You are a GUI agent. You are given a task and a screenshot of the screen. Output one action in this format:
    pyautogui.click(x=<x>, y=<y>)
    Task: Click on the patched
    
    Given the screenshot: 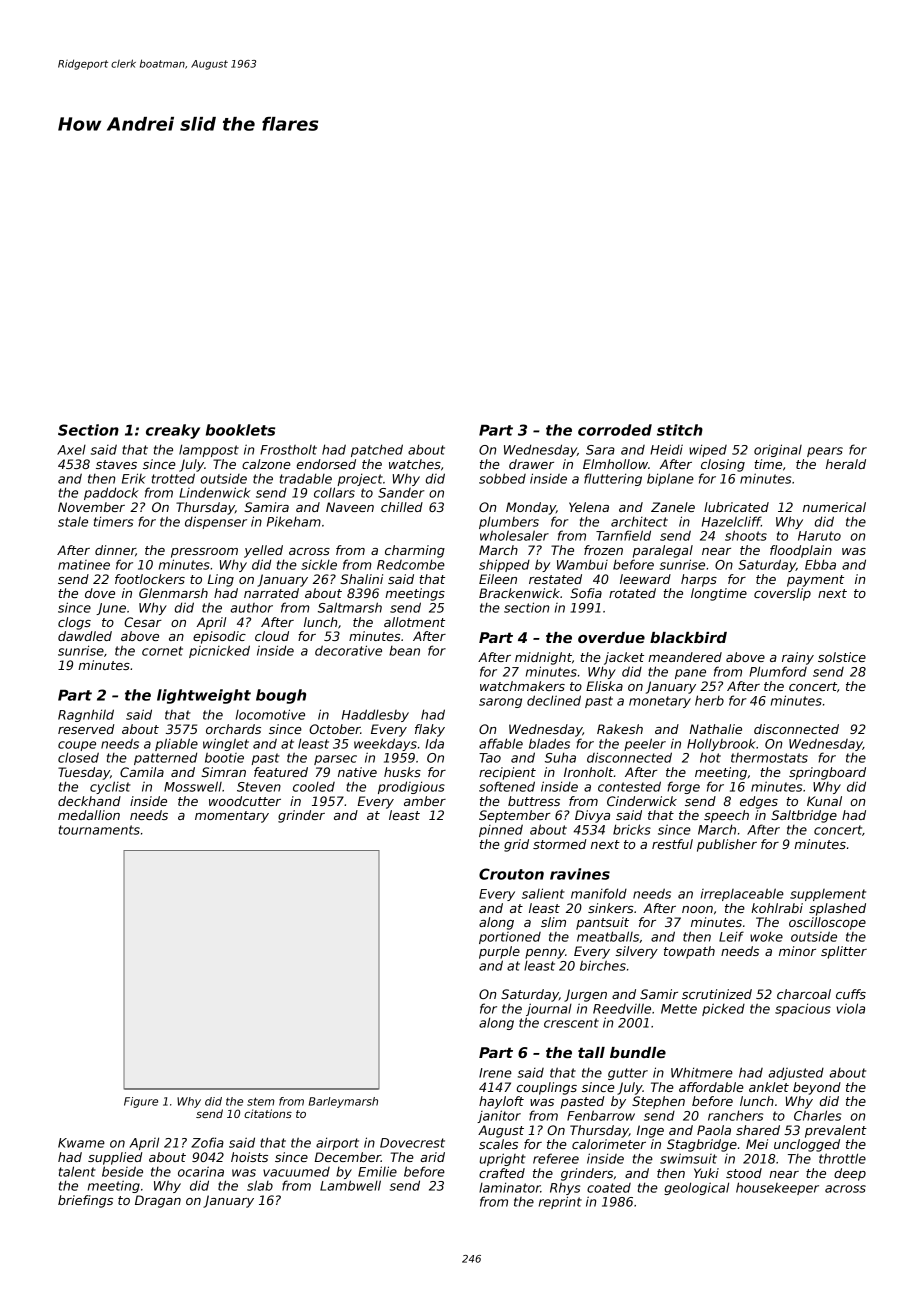 What is the action you would take?
    pyautogui.click(x=377, y=450)
